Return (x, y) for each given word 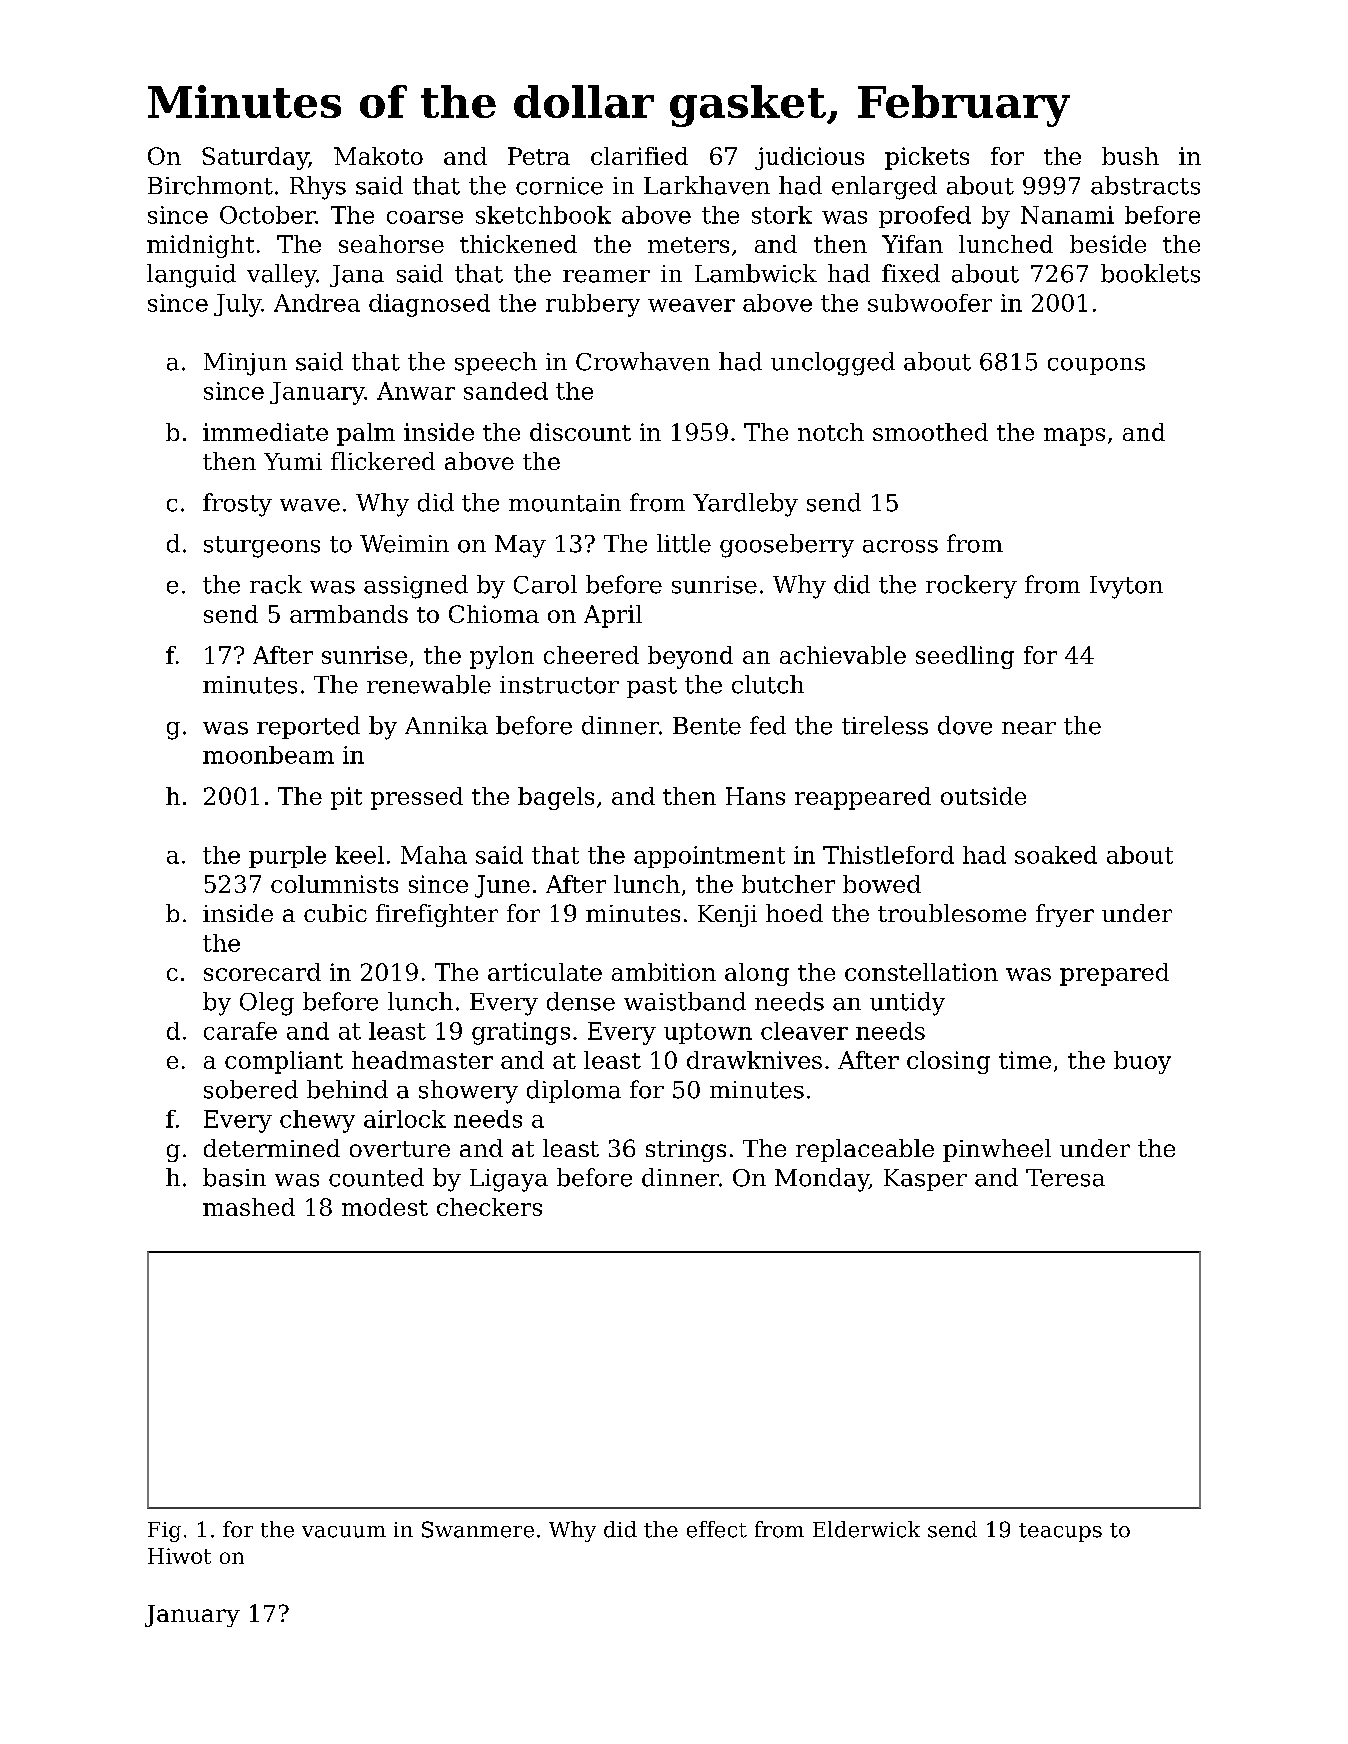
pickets (927, 158)
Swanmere (478, 1529)
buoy (1142, 1062)
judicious (809, 158)
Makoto (378, 156)
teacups (1060, 1532)
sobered (251, 1089)
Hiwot (179, 1556)
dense (581, 1001)
